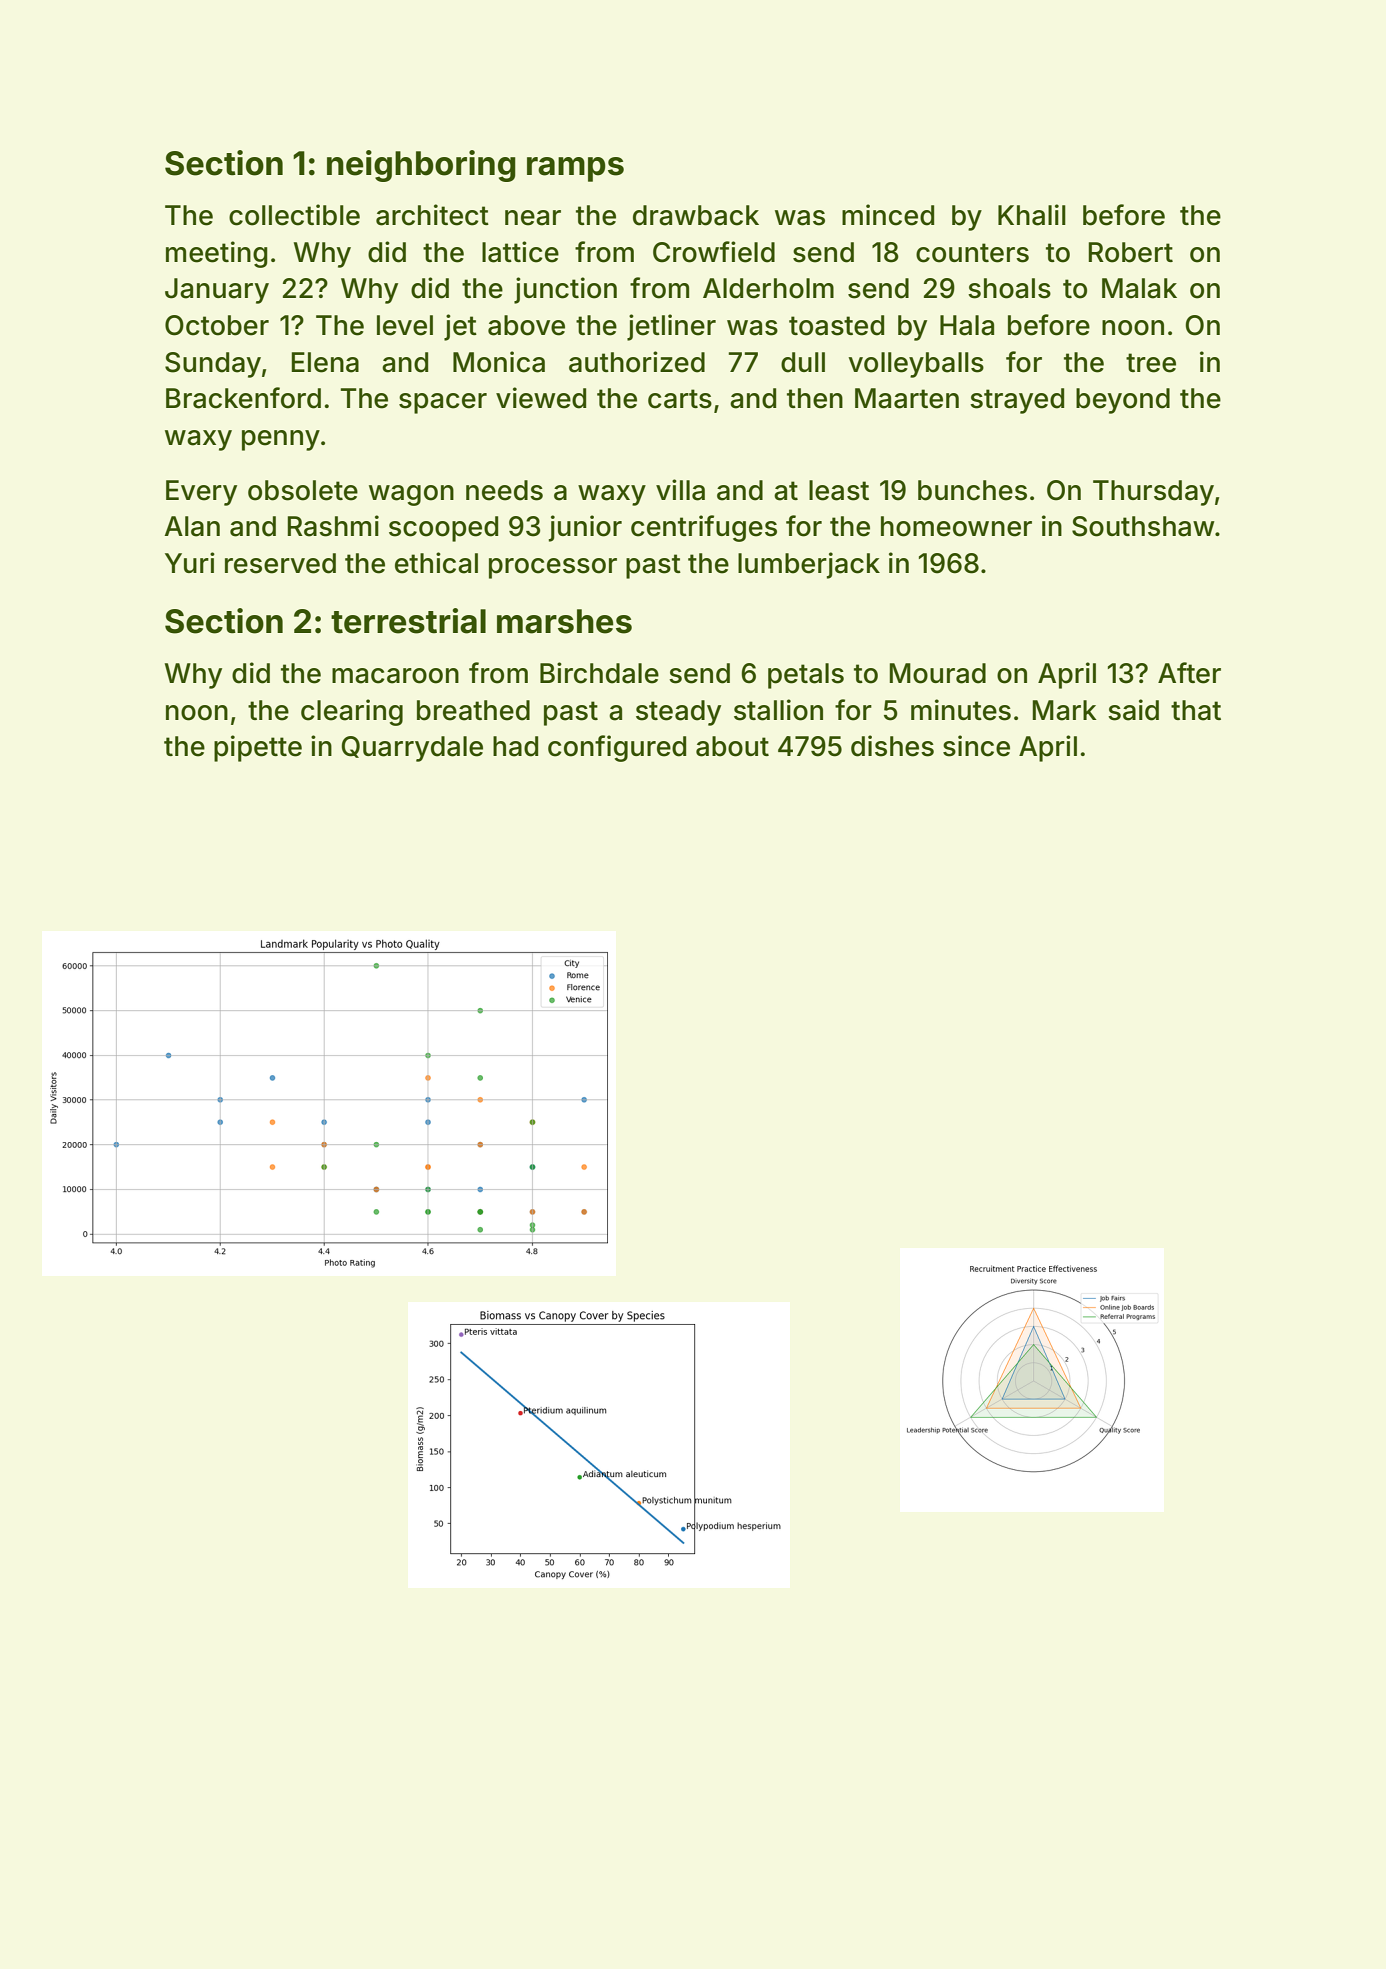  What do you see at coordinates (421, 166) in the document?
I see `neighboring` at bounding box center [421, 166].
